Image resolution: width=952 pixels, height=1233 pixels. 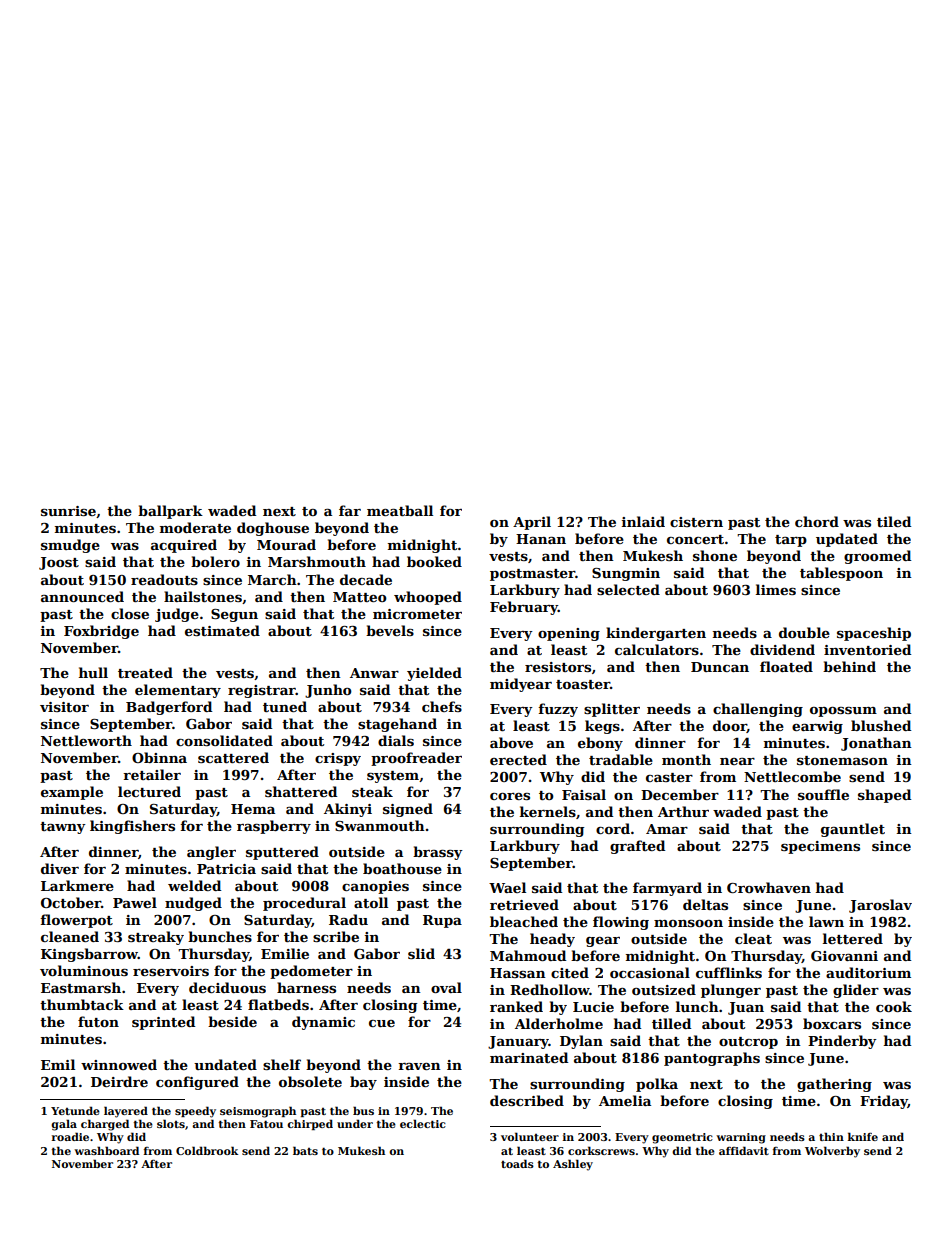 I want to click on cores, so click(x=510, y=796).
